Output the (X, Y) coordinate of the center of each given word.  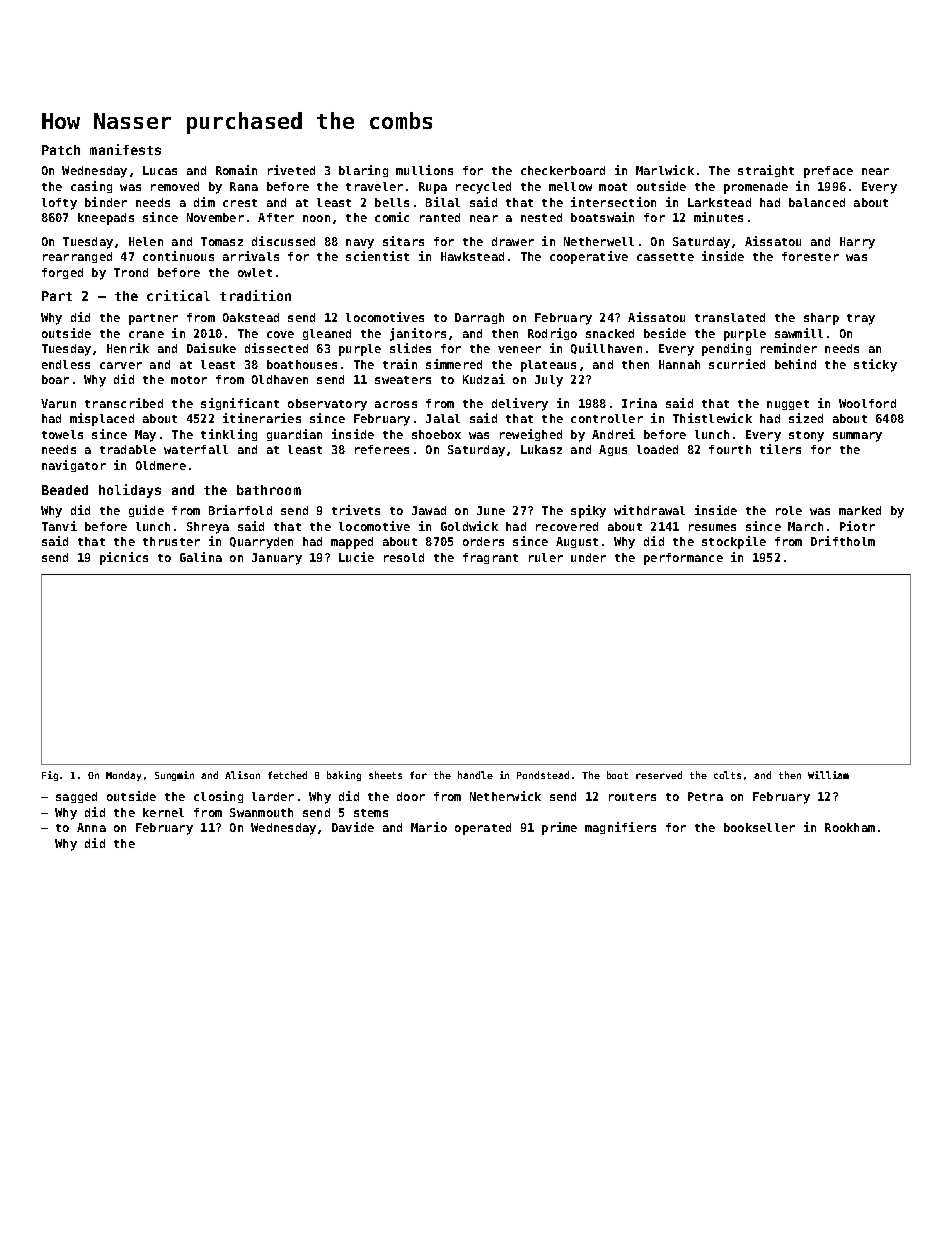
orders (483, 541)
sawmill (799, 333)
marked (860, 510)
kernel (163, 812)
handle (475, 775)
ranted (440, 217)
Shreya (208, 528)
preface (828, 172)
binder (106, 202)
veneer (519, 349)
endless (66, 364)
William (828, 775)
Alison (242, 775)
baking (344, 776)
